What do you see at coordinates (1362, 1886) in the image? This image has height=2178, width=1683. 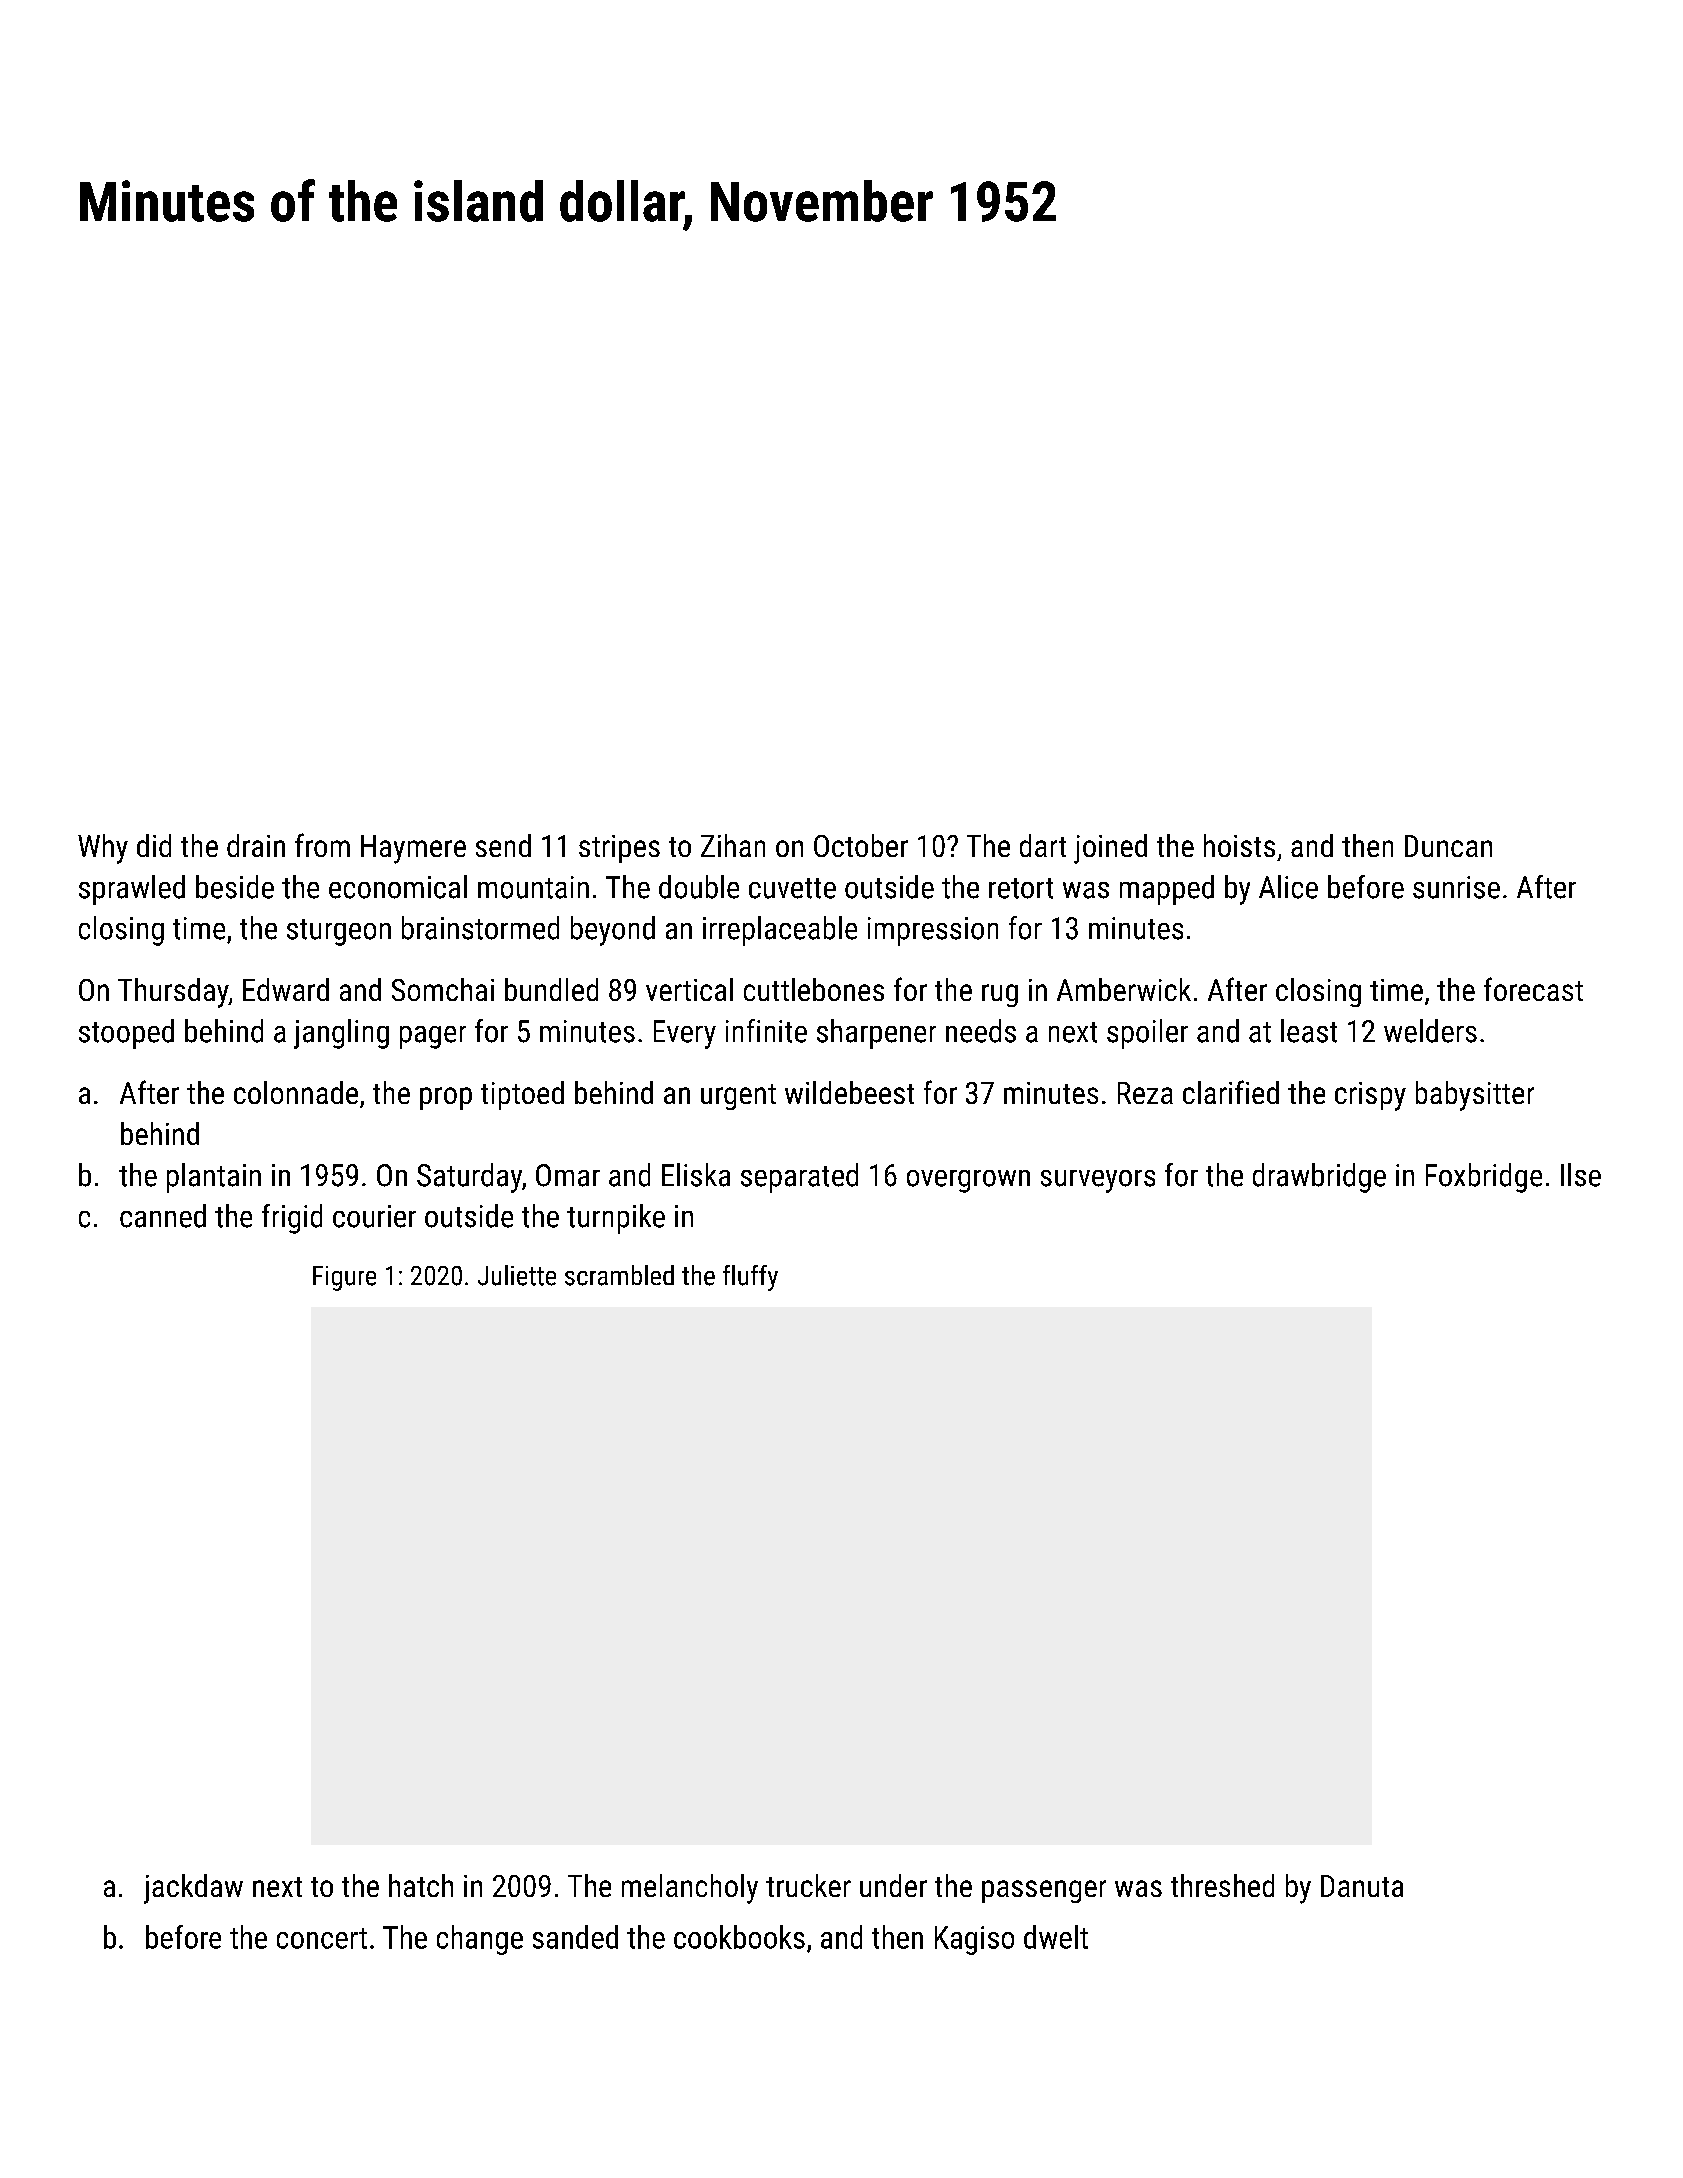 I see `Danuta` at bounding box center [1362, 1886].
